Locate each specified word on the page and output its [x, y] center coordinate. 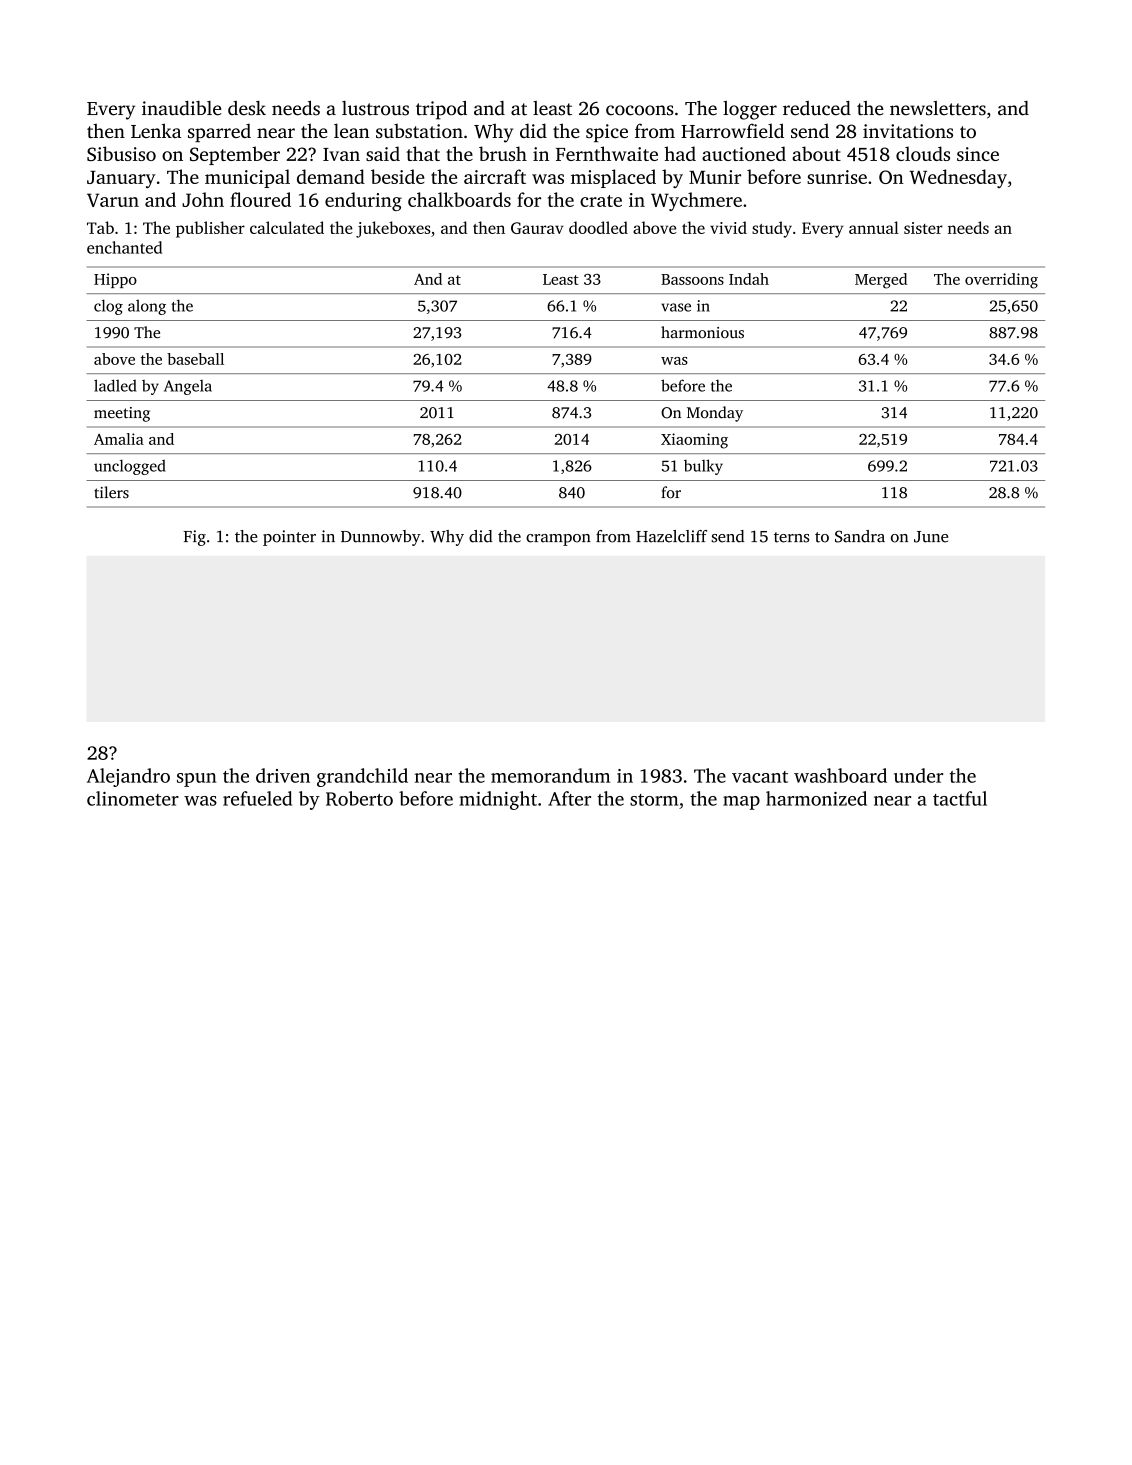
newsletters [938, 108]
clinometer [133, 798]
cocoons [640, 110]
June [931, 537]
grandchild [362, 777]
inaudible [181, 108]
